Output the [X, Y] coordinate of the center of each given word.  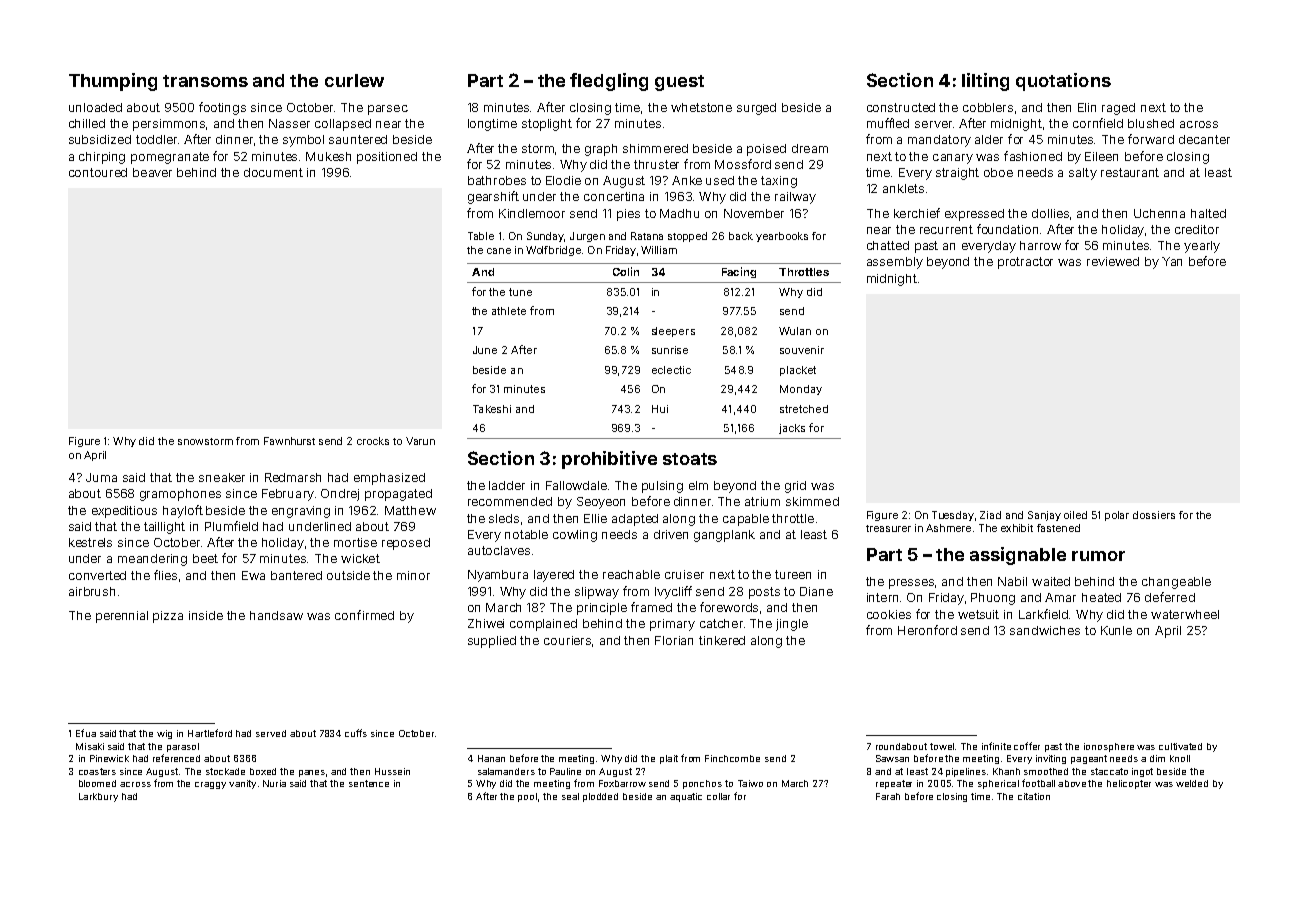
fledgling [609, 82]
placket [798, 371]
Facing [739, 272]
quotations [1063, 82]
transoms [205, 81]
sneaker [222, 477]
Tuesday [953, 516]
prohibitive [609, 460]
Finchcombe [732, 758]
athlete [509, 311]
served [271, 733]
